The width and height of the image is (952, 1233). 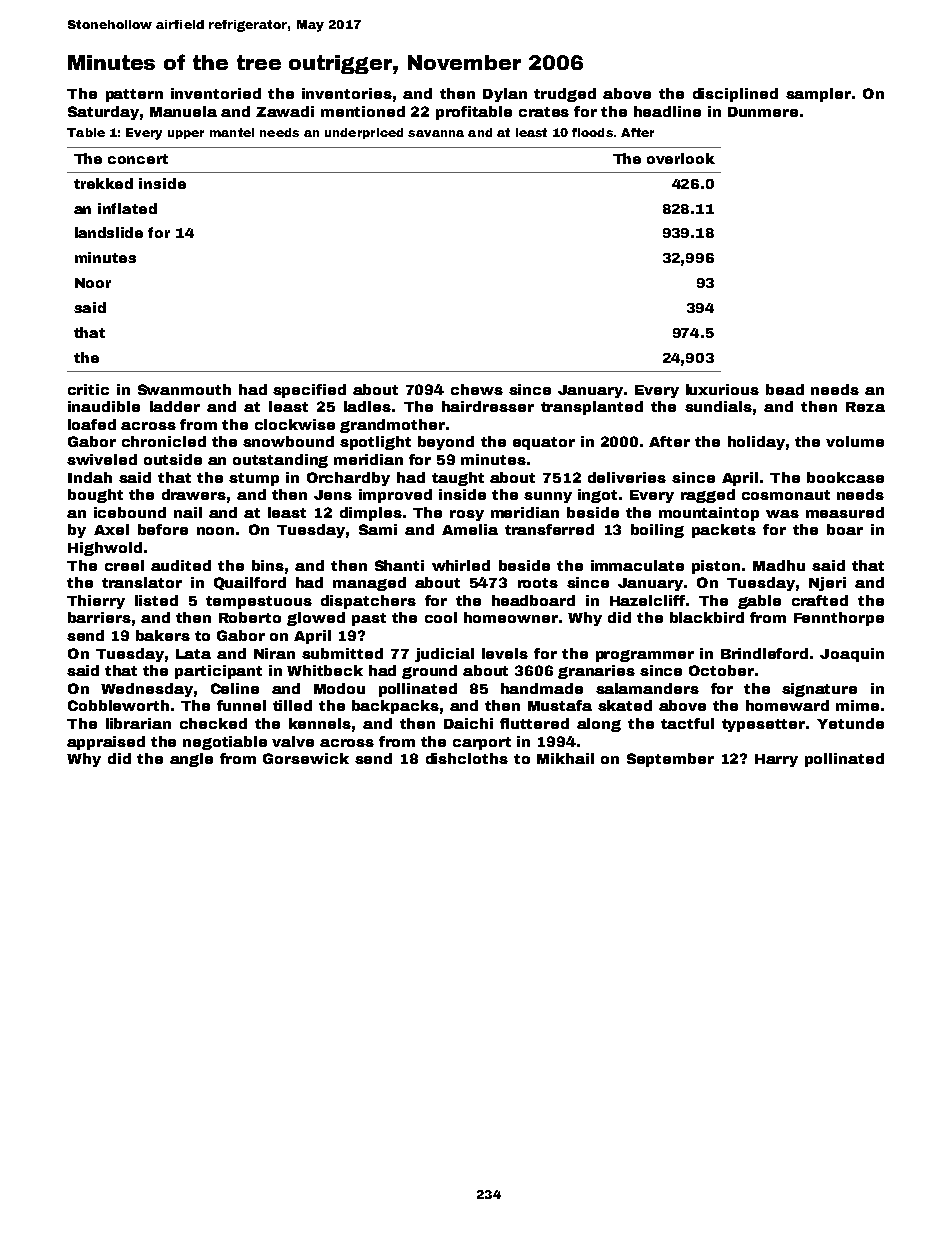 What do you see at coordinates (106, 743) in the image?
I see `appraised` at bounding box center [106, 743].
